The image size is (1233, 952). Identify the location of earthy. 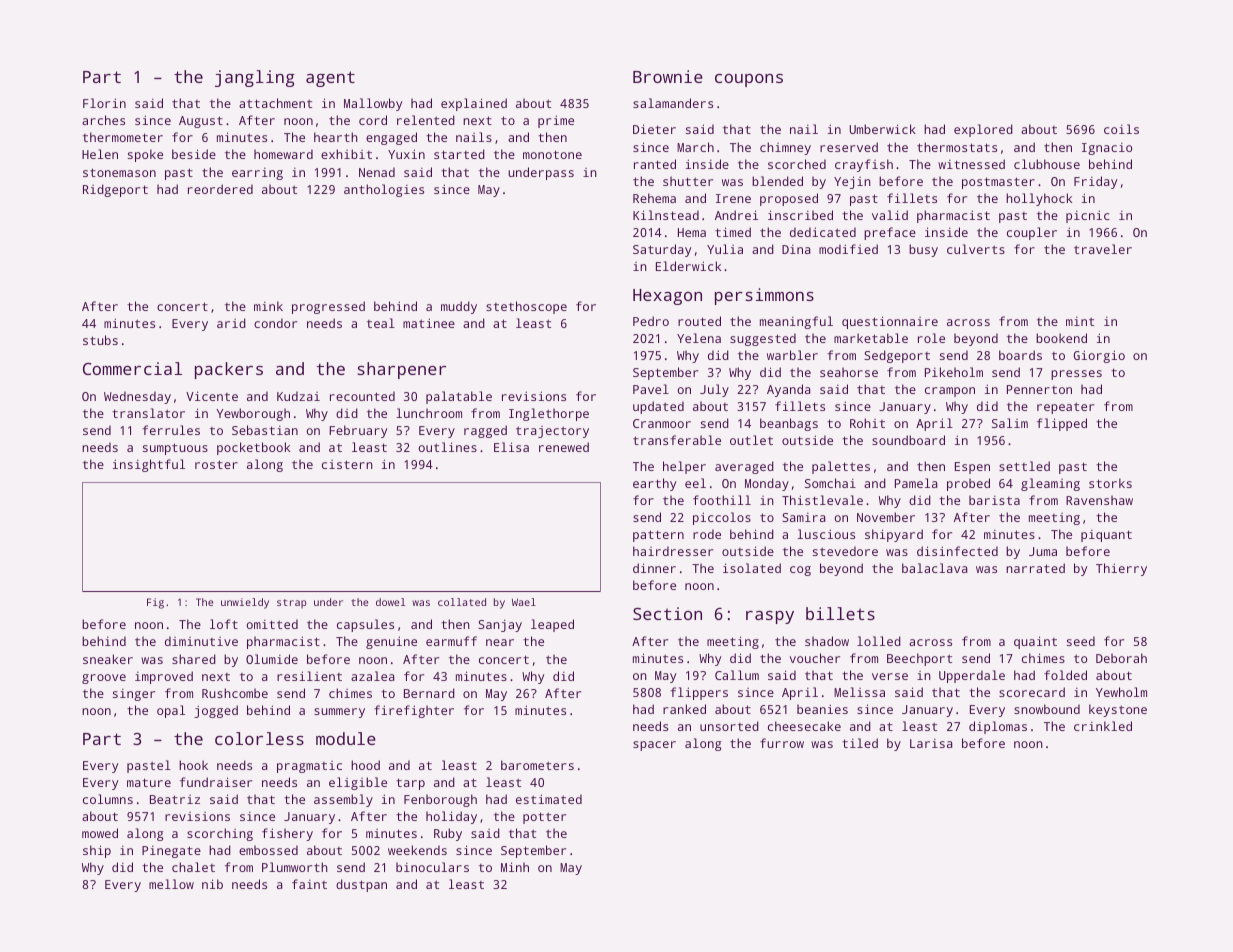
(654, 484).
